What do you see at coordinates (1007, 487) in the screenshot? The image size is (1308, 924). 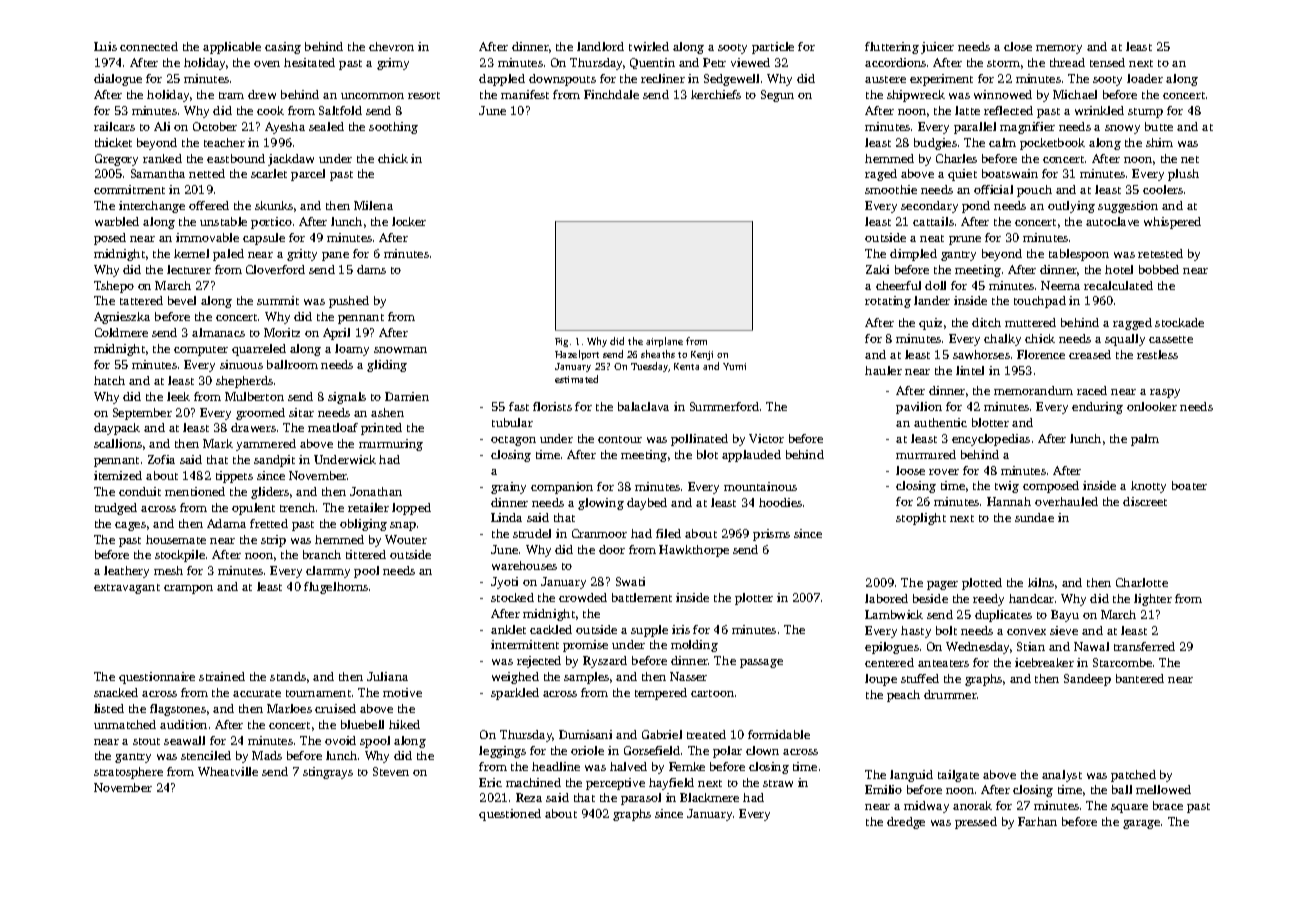 I see `twig` at bounding box center [1007, 487].
